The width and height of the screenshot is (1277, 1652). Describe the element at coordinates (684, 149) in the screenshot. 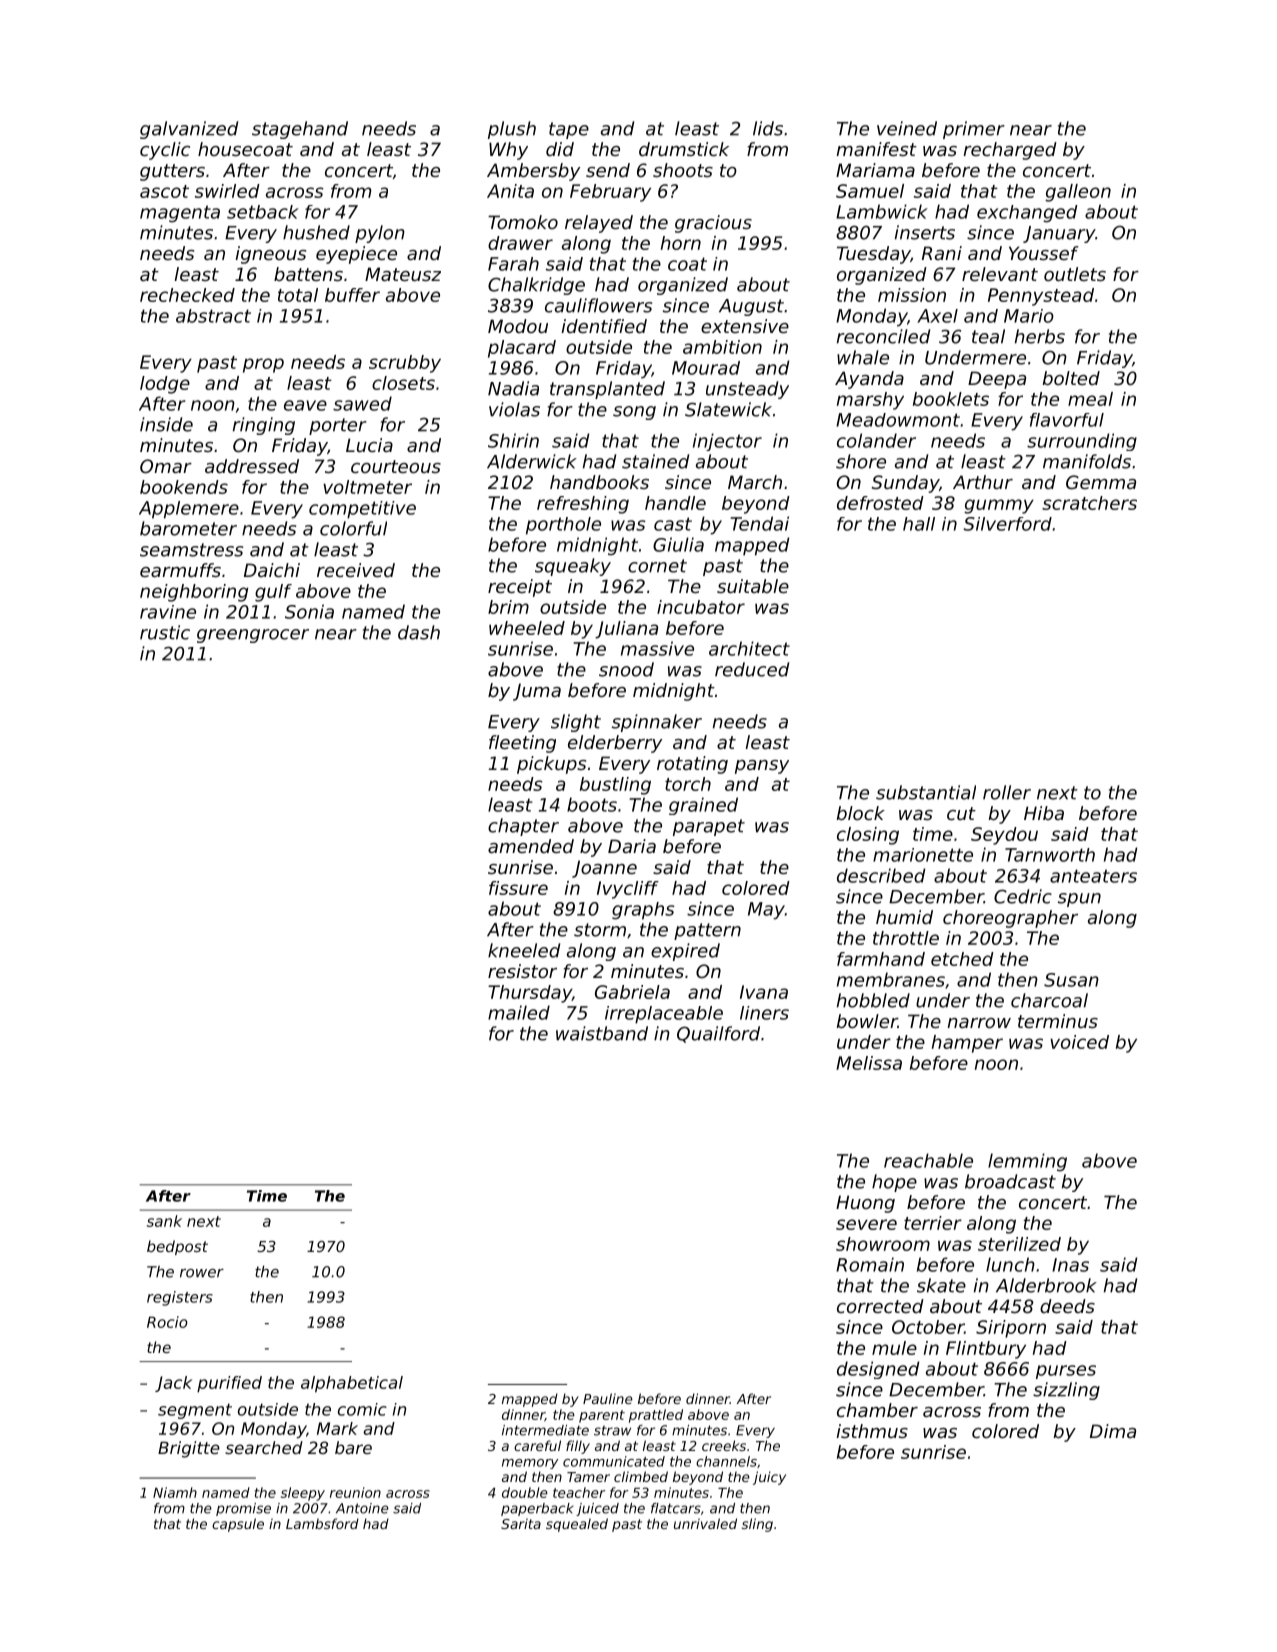

I see `drumstick` at that location.
